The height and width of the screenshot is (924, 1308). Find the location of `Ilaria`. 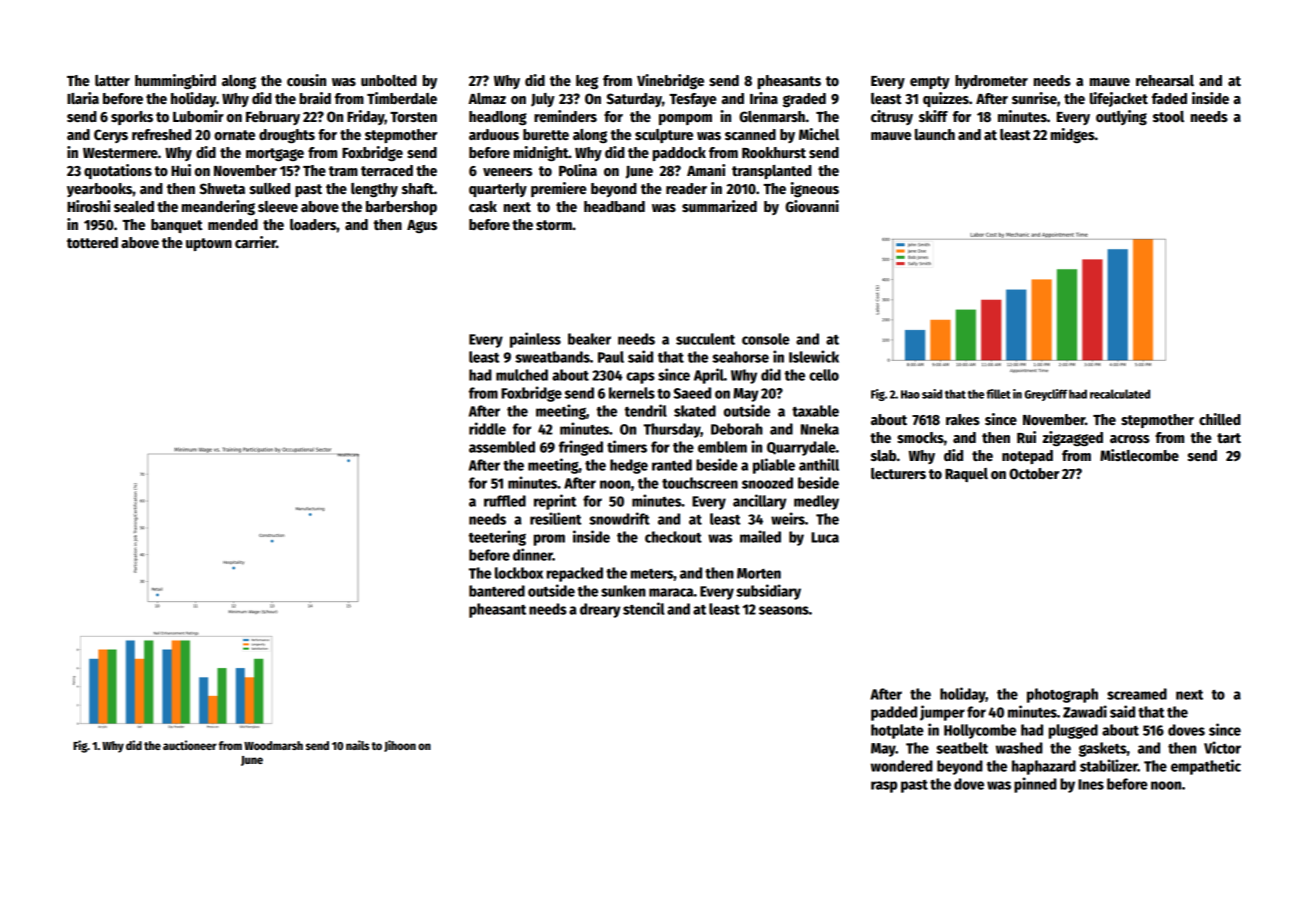

Ilaria is located at coordinates (83, 98).
